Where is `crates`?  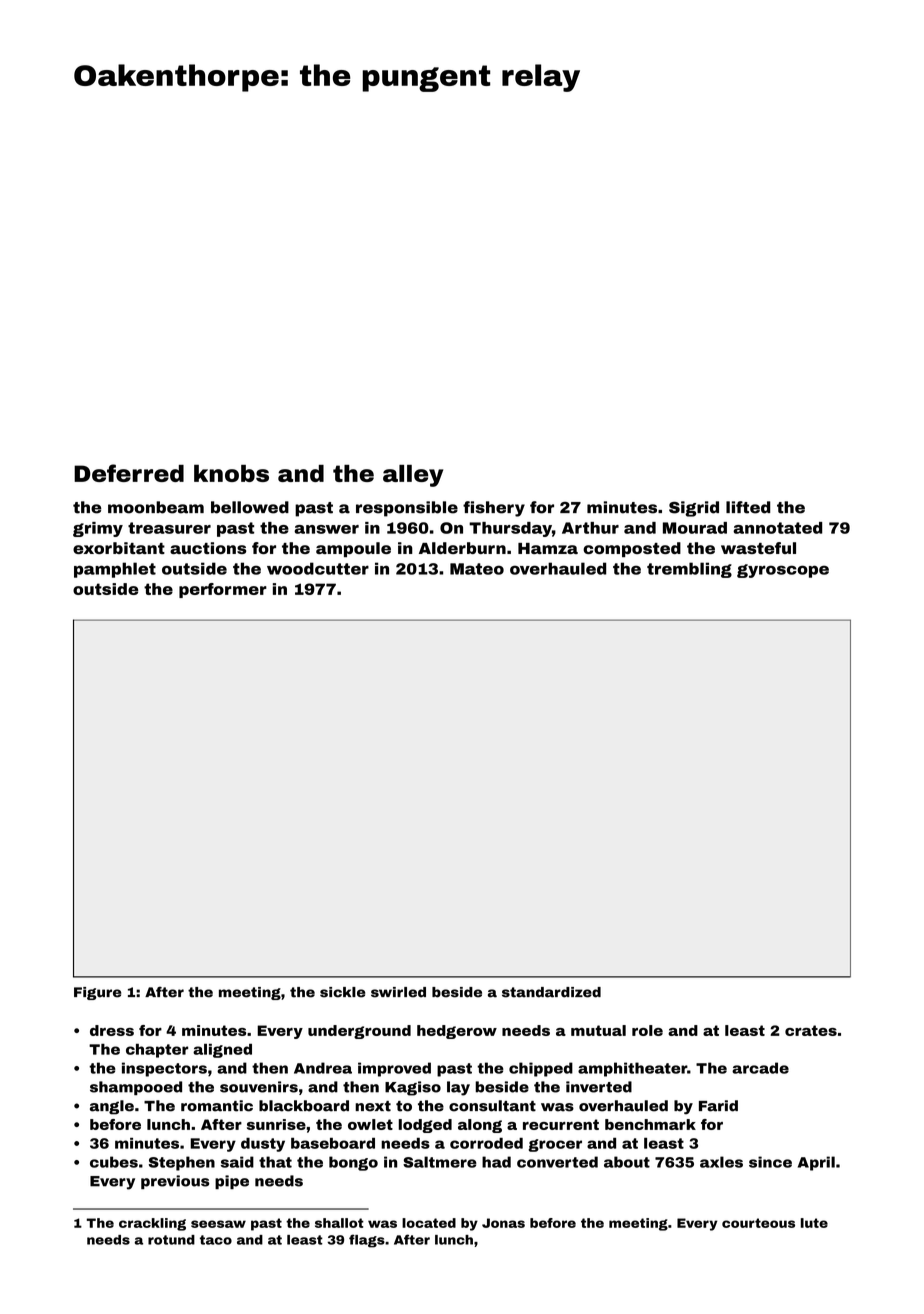 crates is located at coordinates (811, 1030).
